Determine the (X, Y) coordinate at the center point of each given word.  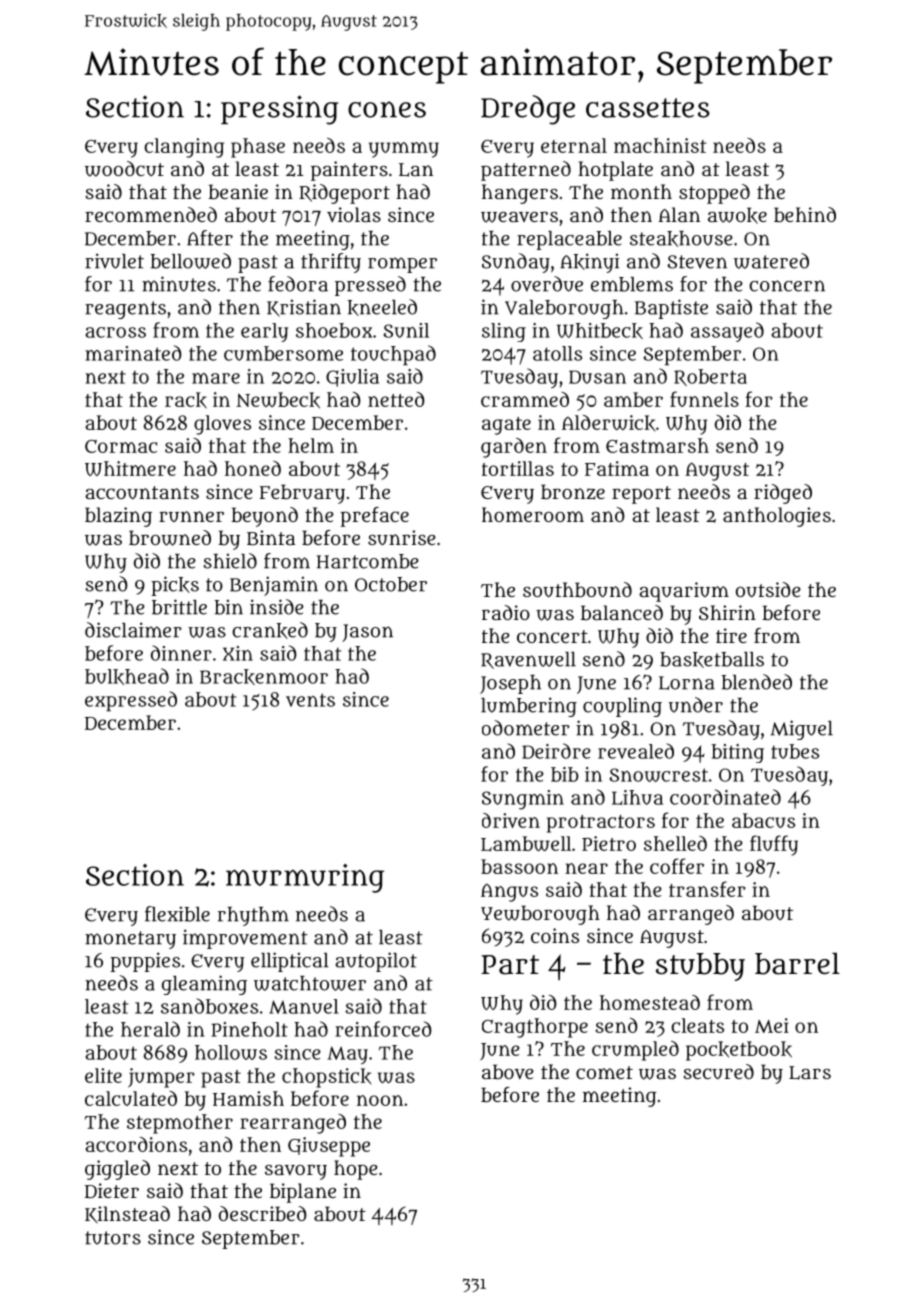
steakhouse (681, 239)
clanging (184, 148)
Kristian (304, 308)
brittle (179, 607)
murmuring (305, 878)
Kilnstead (127, 1214)
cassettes (648, 108)
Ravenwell (528, 660)
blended (756, 682)
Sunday (516, 263)
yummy (404, 150)
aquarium (684, 592)
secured (719, 1072)
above (508, 1071)
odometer (526, 728)
